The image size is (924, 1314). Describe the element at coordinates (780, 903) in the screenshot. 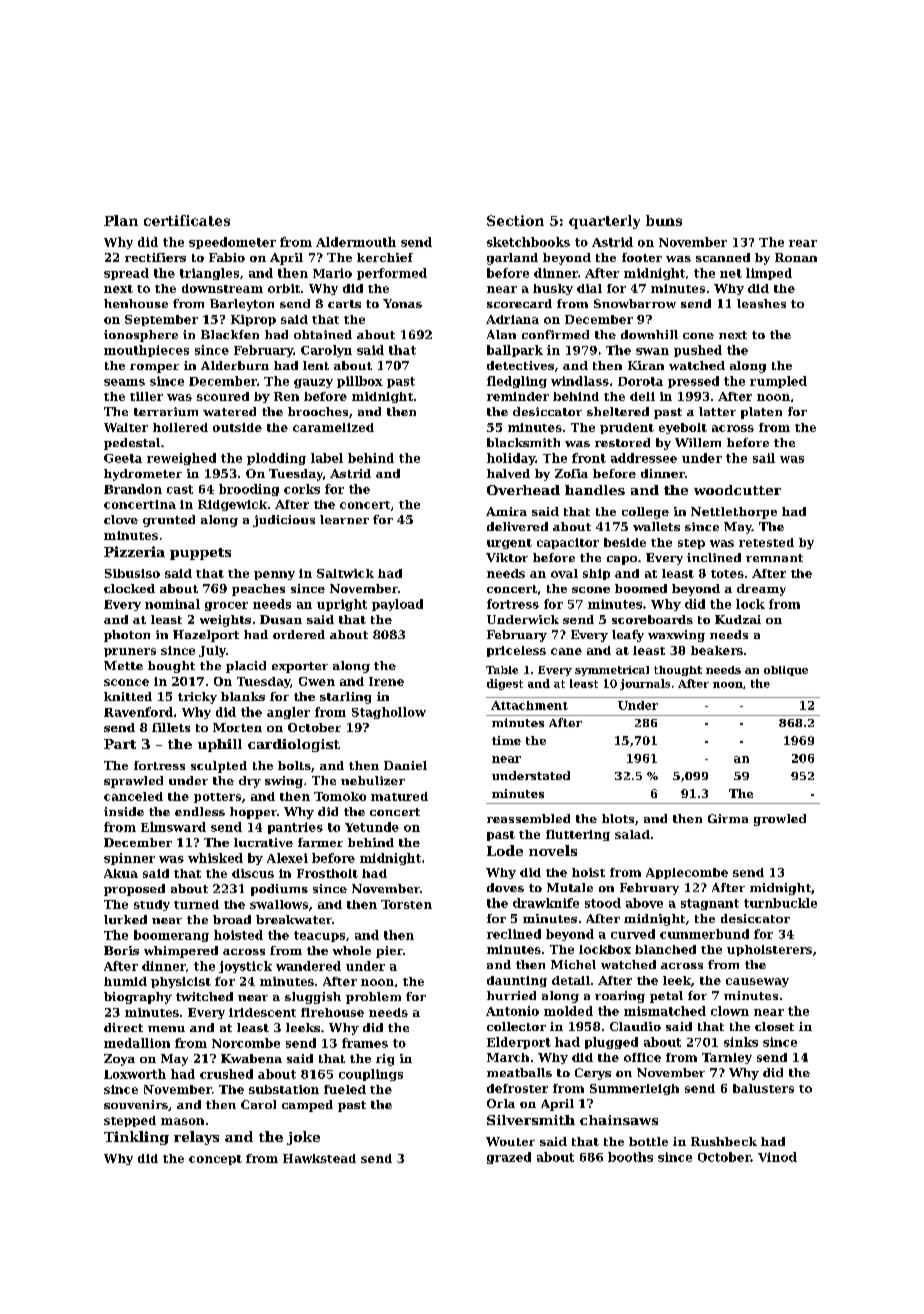

I see `turnbuckle` at that location.
